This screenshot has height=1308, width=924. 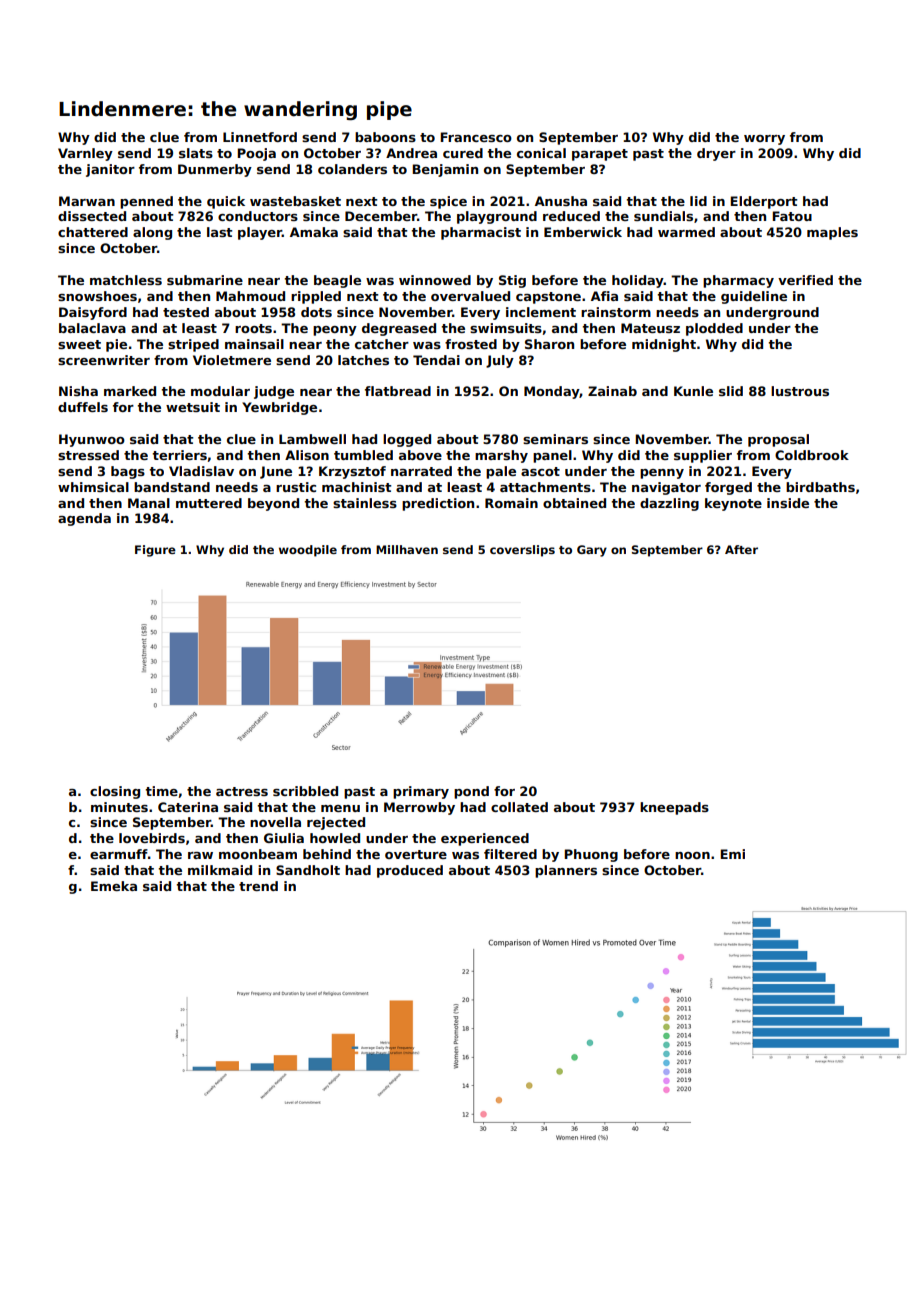 I want to click on primary, so click(x=421, y=792).
